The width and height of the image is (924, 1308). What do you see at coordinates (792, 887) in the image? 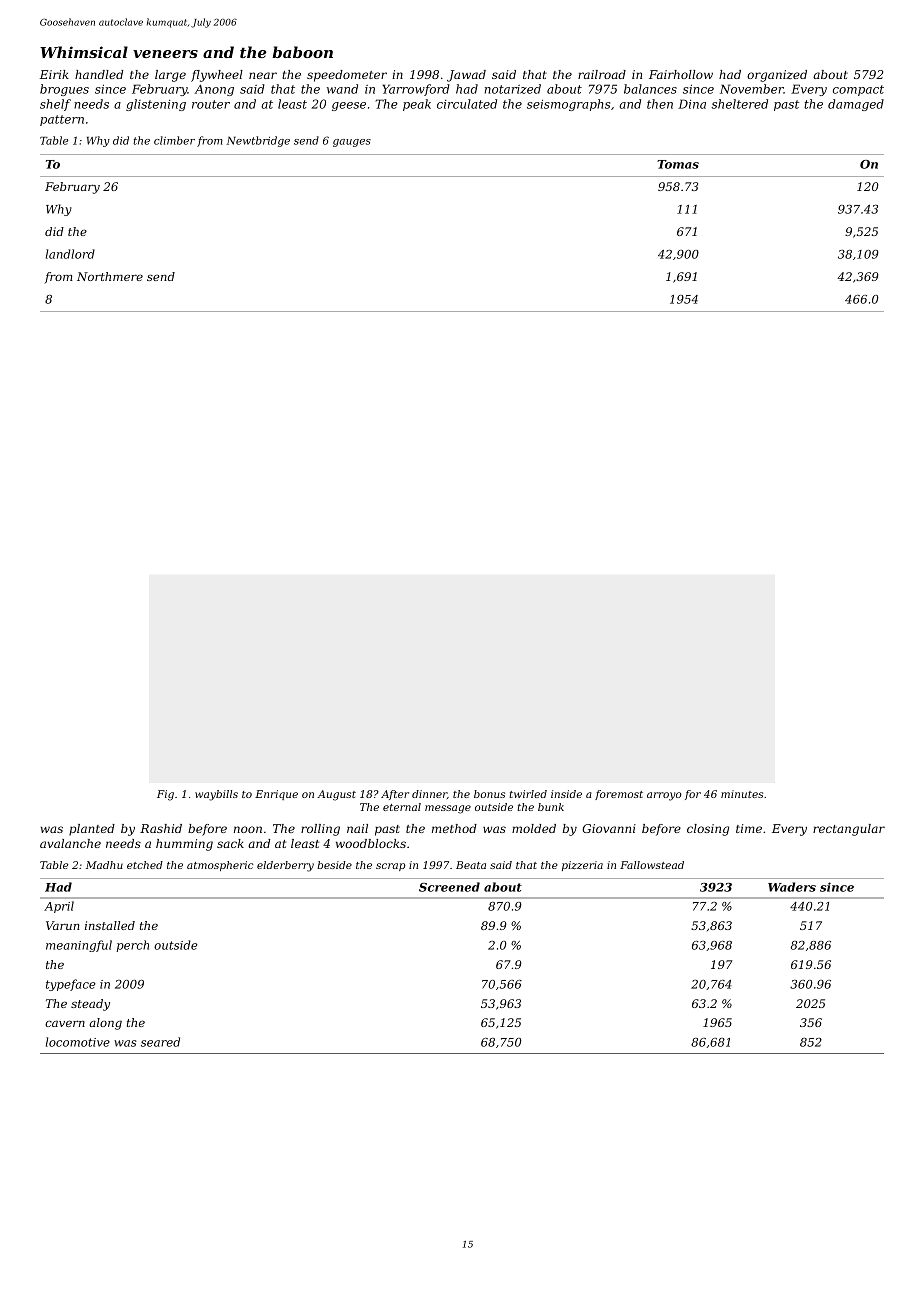
I see `Waders` at bounding box center [792, 887].
